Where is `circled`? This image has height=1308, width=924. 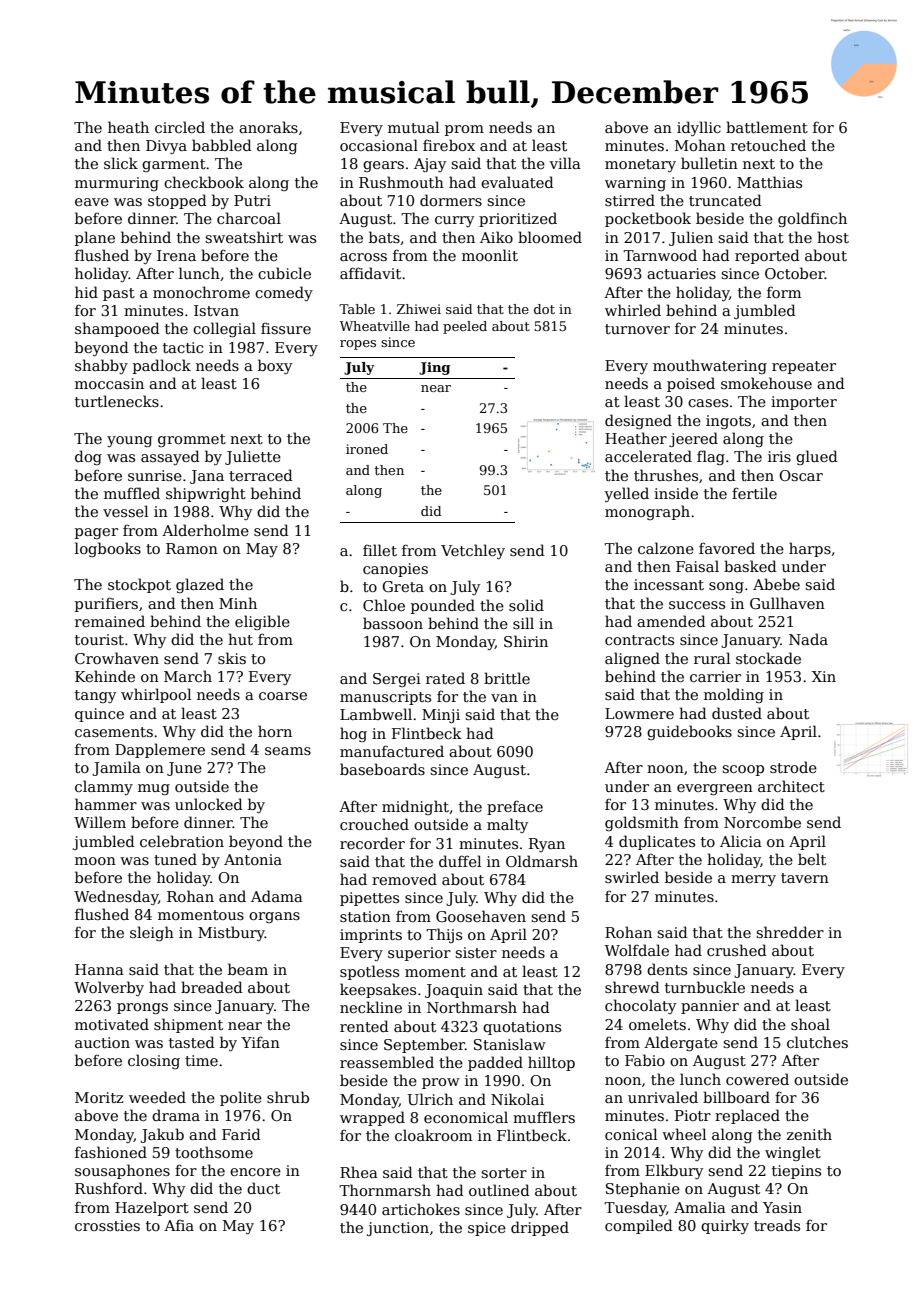 circled is located at coordinates (180, 127).
